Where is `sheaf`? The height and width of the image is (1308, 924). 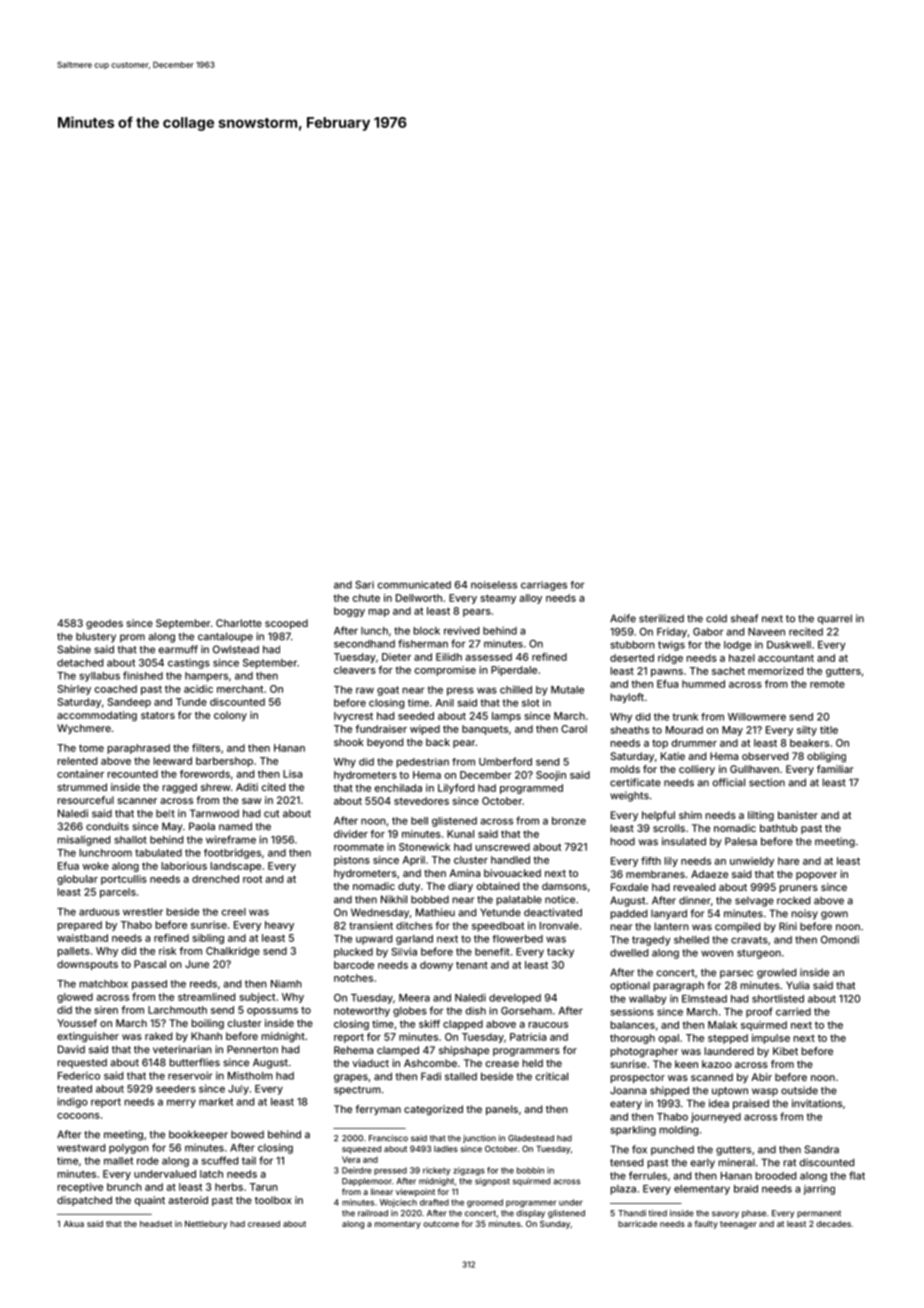 sheaf is located at coordinates (744, 618).
